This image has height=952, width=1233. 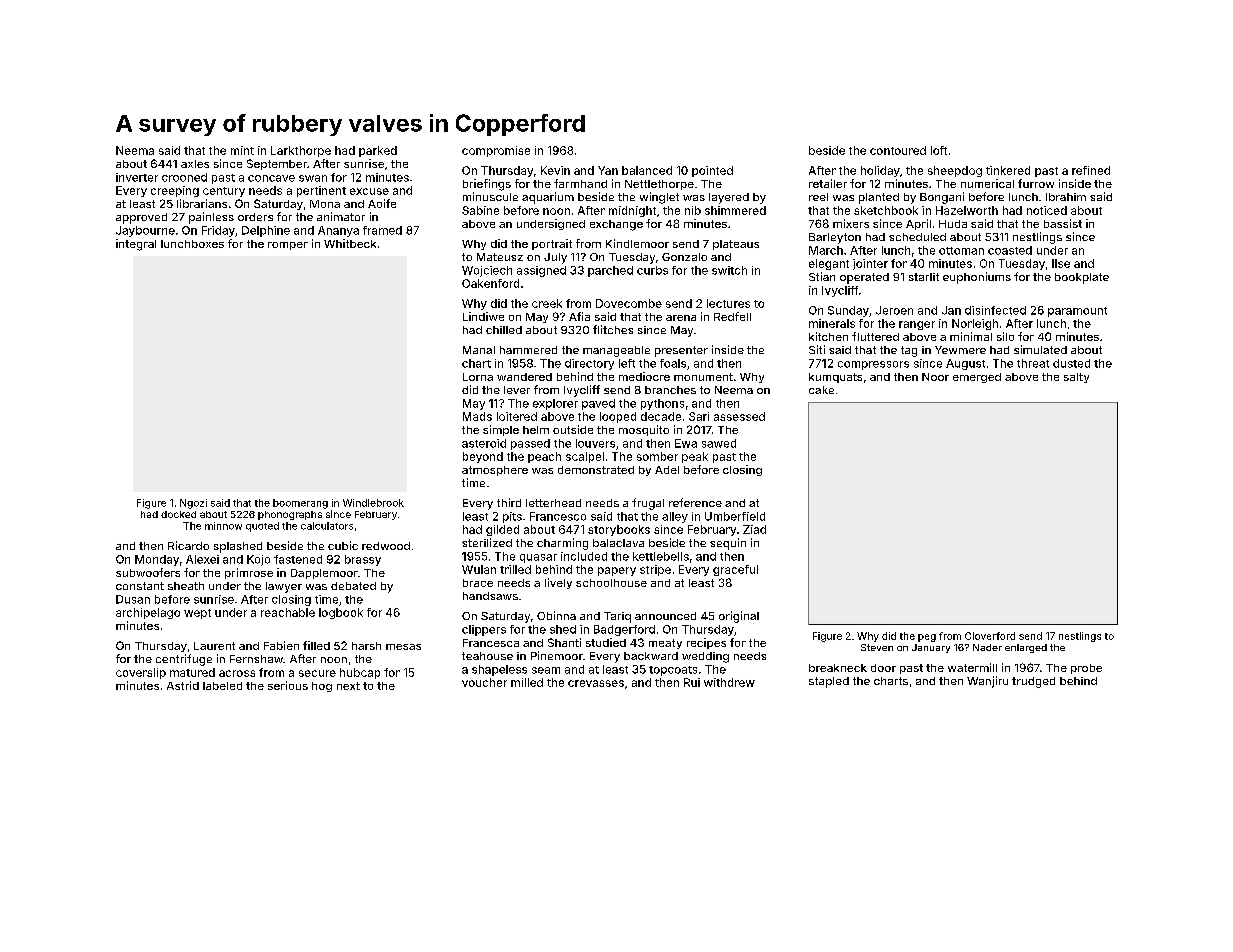 I want to click on Astrid, so click(x=183, y=685).
